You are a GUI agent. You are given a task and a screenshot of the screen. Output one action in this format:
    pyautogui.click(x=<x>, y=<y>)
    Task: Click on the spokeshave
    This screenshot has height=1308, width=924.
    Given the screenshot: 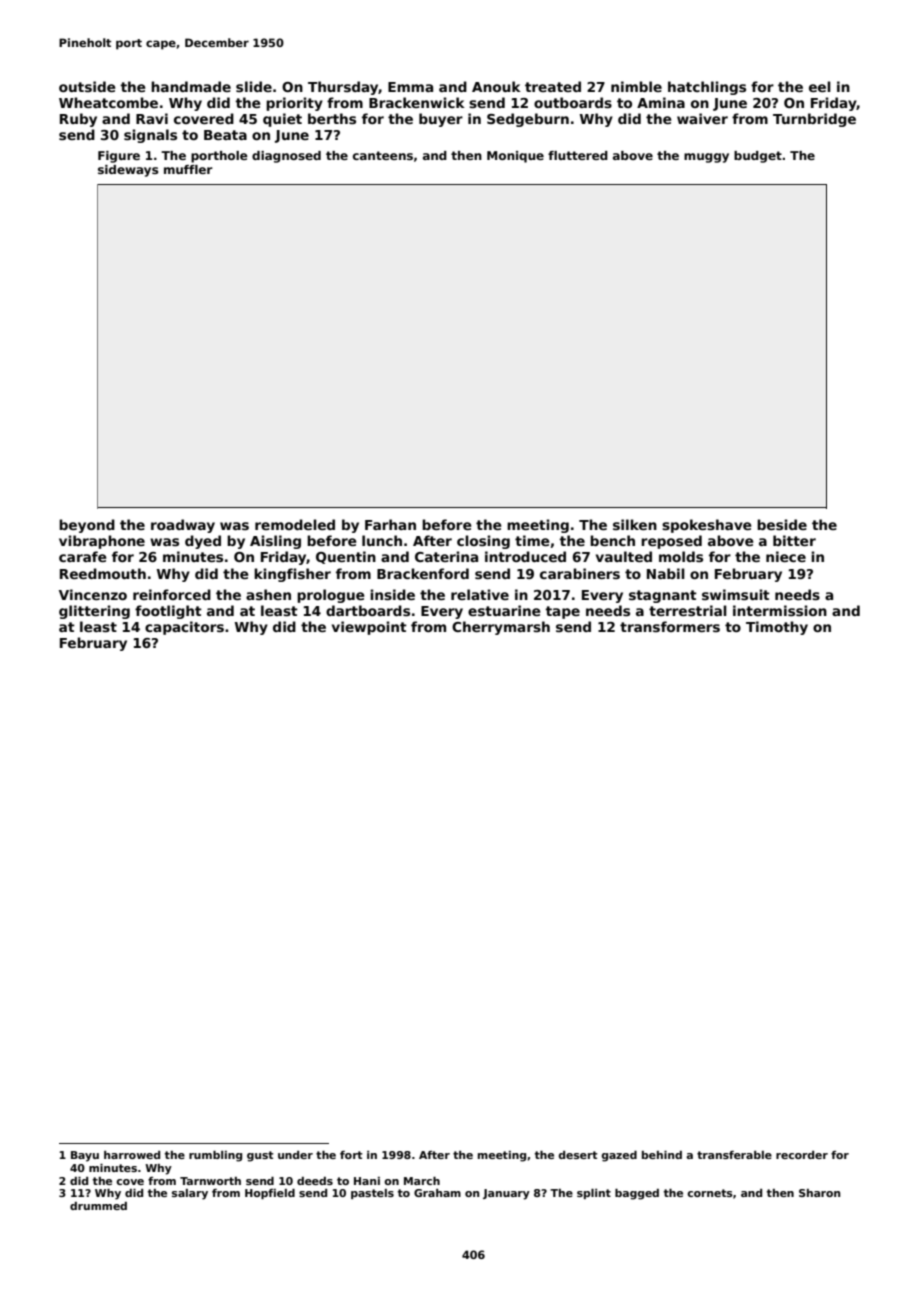 What is the action you would take?
    pyautogui.click(x=707, y=526)
